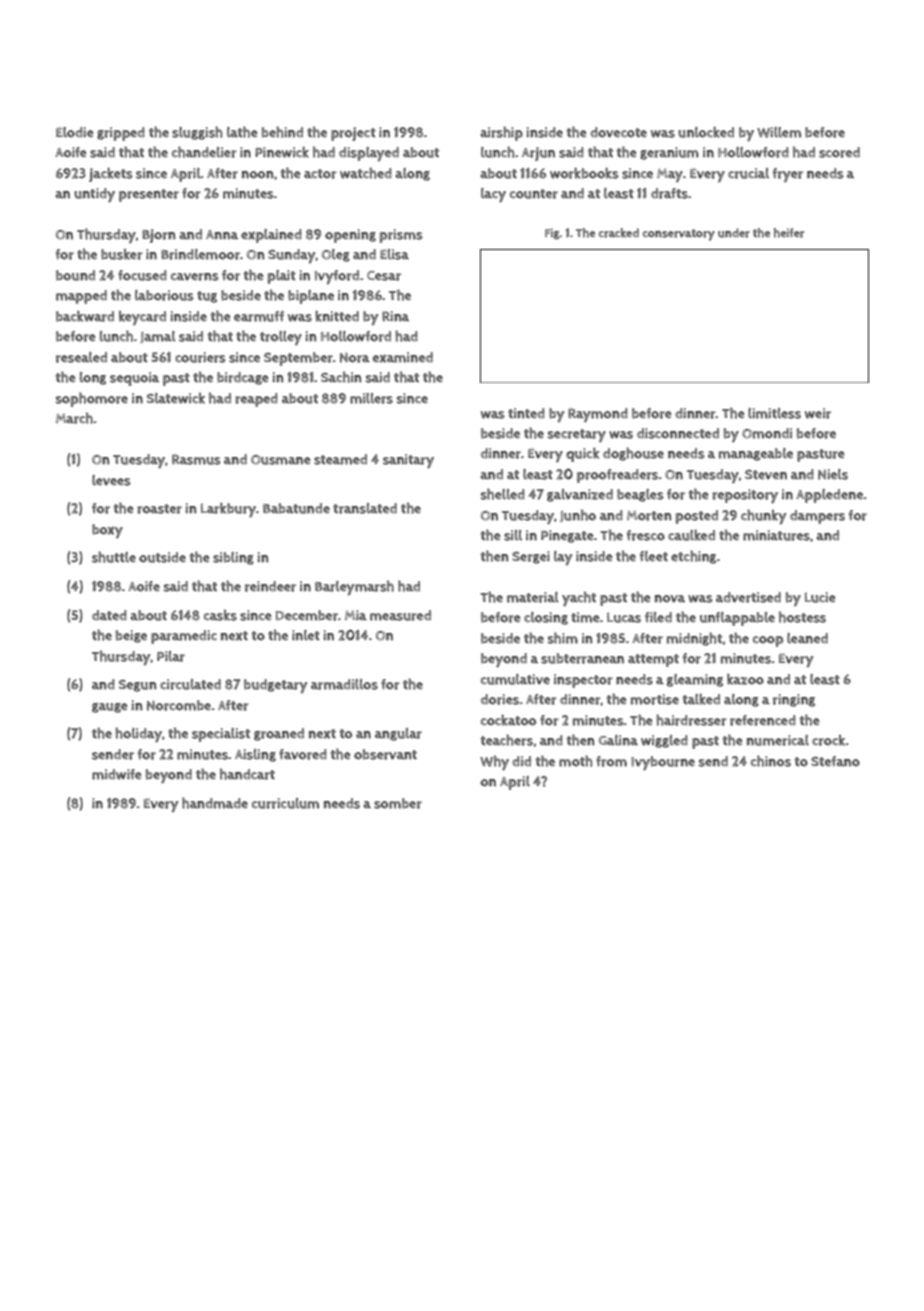 The image size is (924, 1311). Describe the element at coordinates (706, 132) in the image. I see `unlocked` at that location.
